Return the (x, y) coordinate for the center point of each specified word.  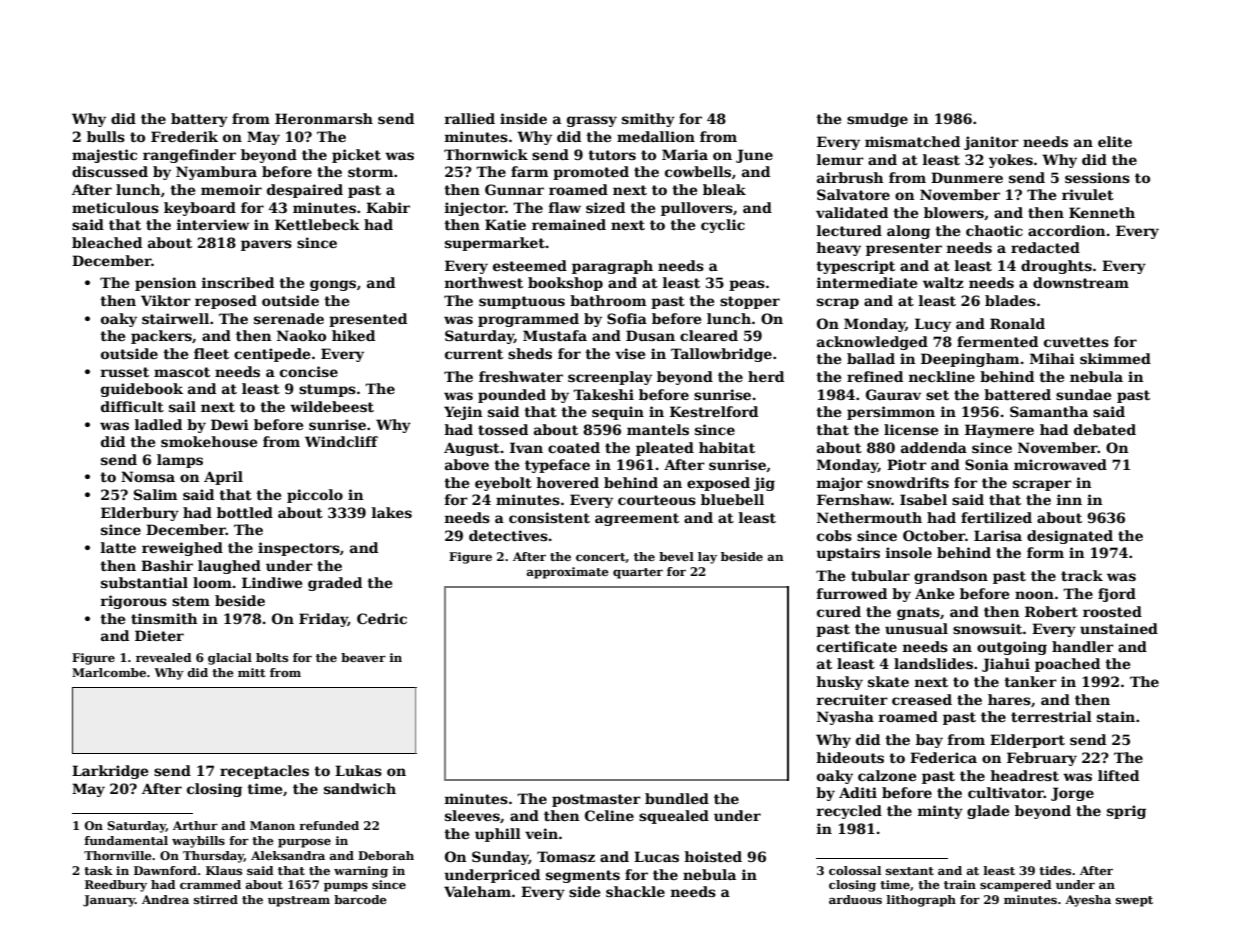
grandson (951, 577)
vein (541, 833)
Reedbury (116, 886)
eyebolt (503, 484)
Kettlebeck (317, 224)
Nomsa (148, 476)
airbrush (850, 177)
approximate (567, 573)
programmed (528, 320)
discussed (110, 171)
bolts (272, 657)
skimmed (1115, 358)
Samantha (1049, 411)
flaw (565, 207)
